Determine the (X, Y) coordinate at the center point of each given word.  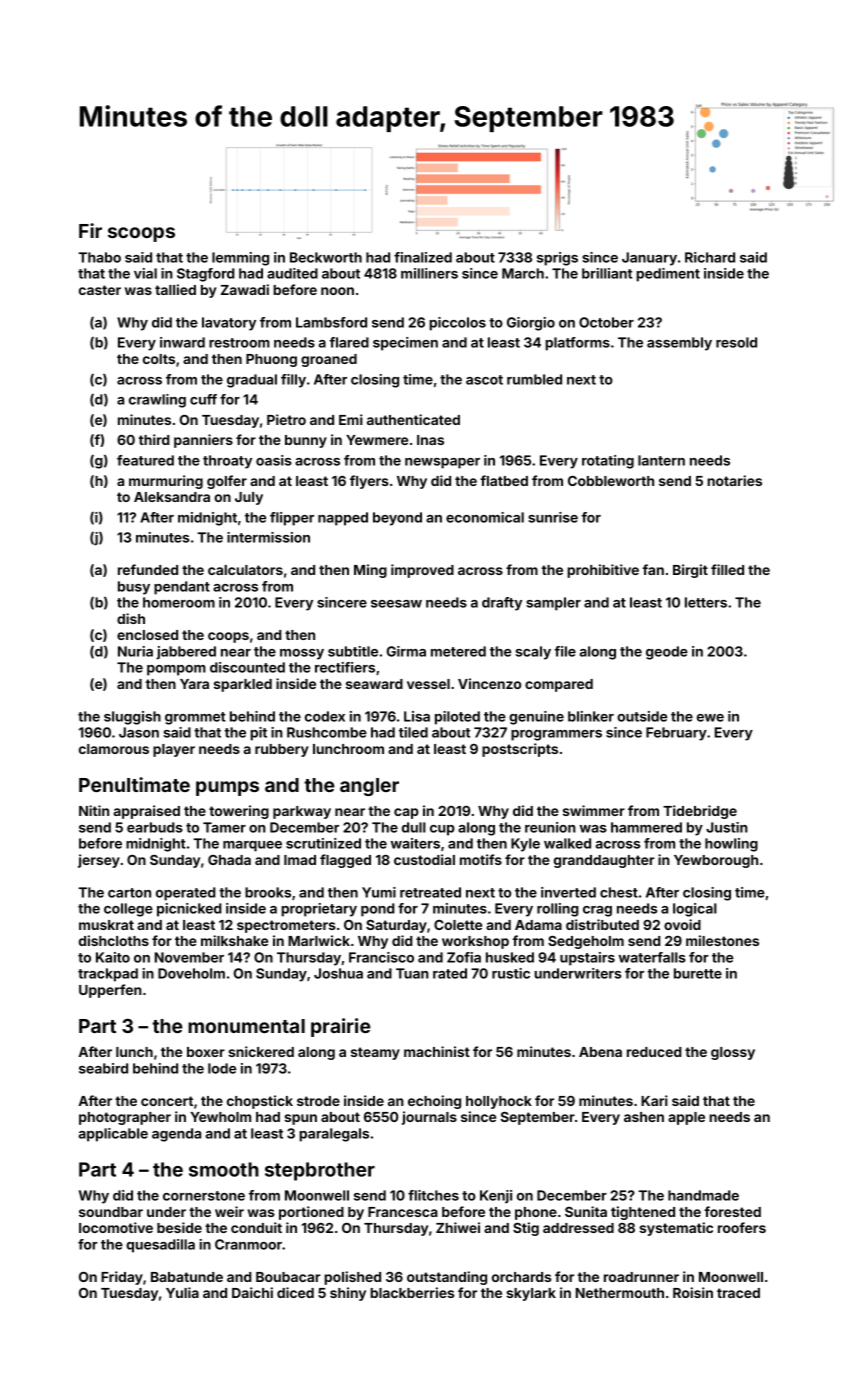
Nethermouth (620, 1293)
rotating (608, 462)
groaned (329, 360)
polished (352, 1278)
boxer (206, 1052)
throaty (227, 462)
